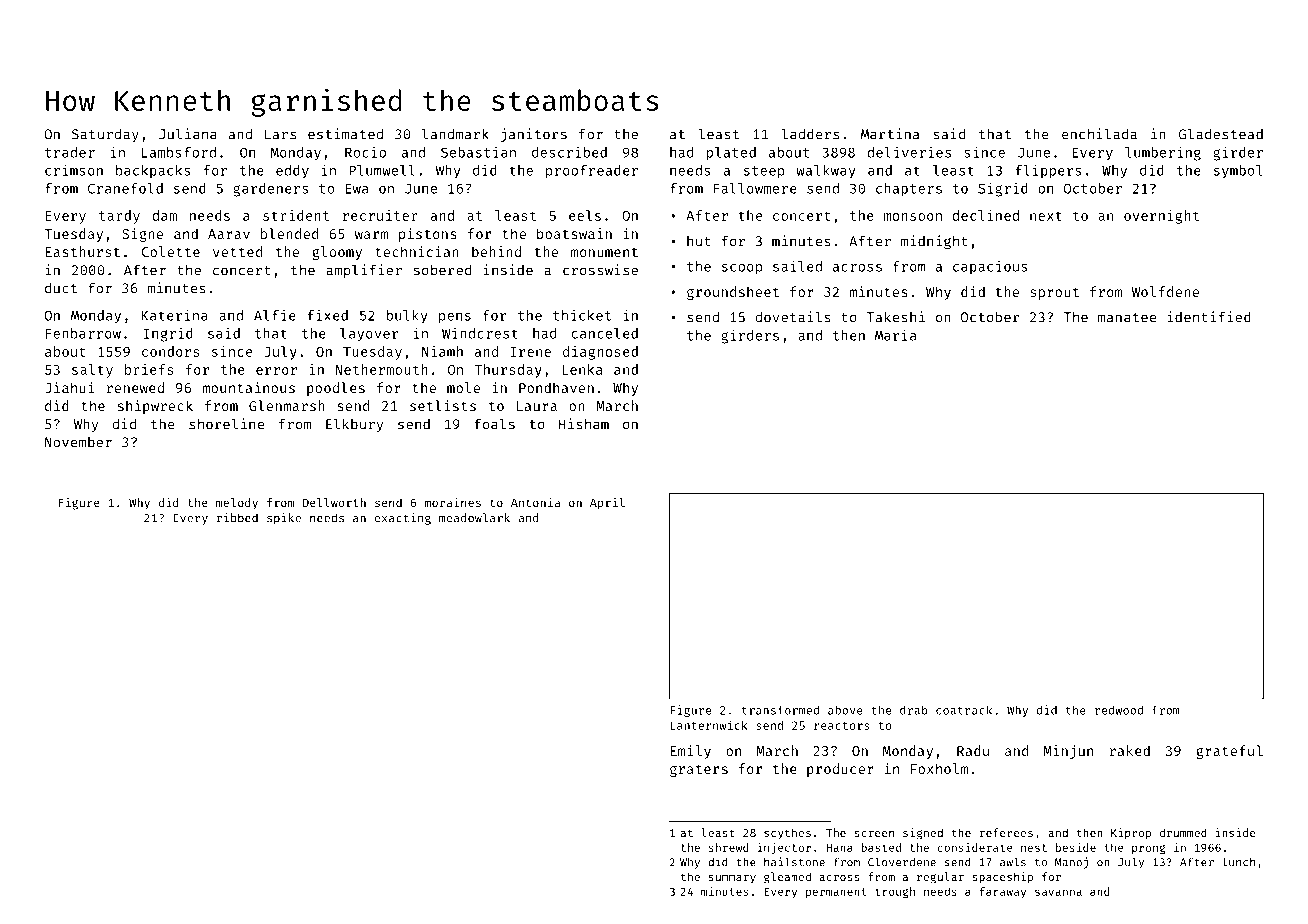  Describe the element at coordinates (732, 879) in the screenshot. I see `summary` at that location.
